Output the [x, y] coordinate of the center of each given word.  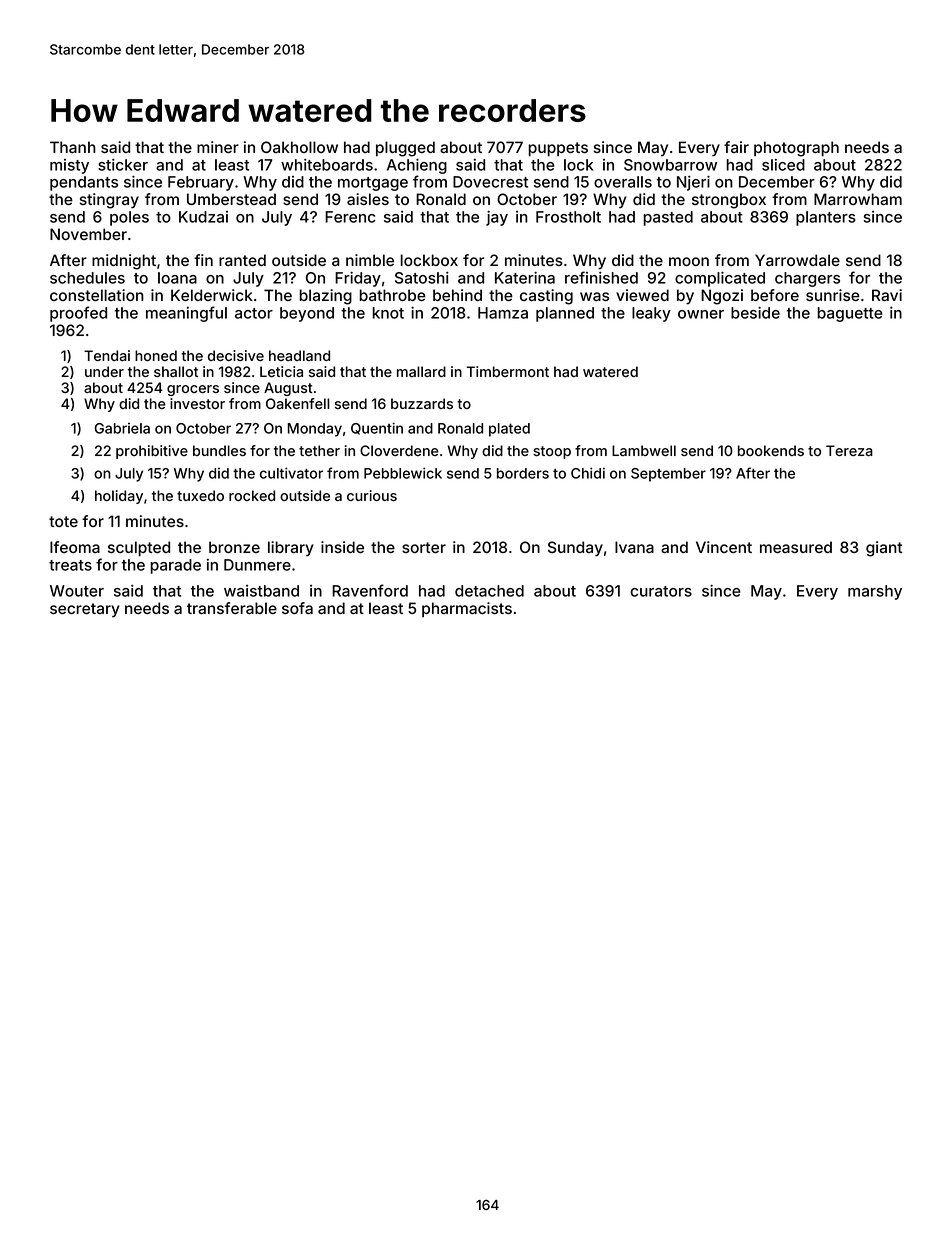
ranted [242, 260]
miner [218, 147]
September [668, 475]
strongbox [729, 201]
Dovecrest [490, 182]
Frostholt [568, 217]
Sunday [575, 549]
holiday [119, 497]
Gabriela [122, 428]
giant [884, 549]
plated [509, 430]
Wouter [77, 591]
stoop [552, 452]
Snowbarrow [670, 165]
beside [755, 313]
